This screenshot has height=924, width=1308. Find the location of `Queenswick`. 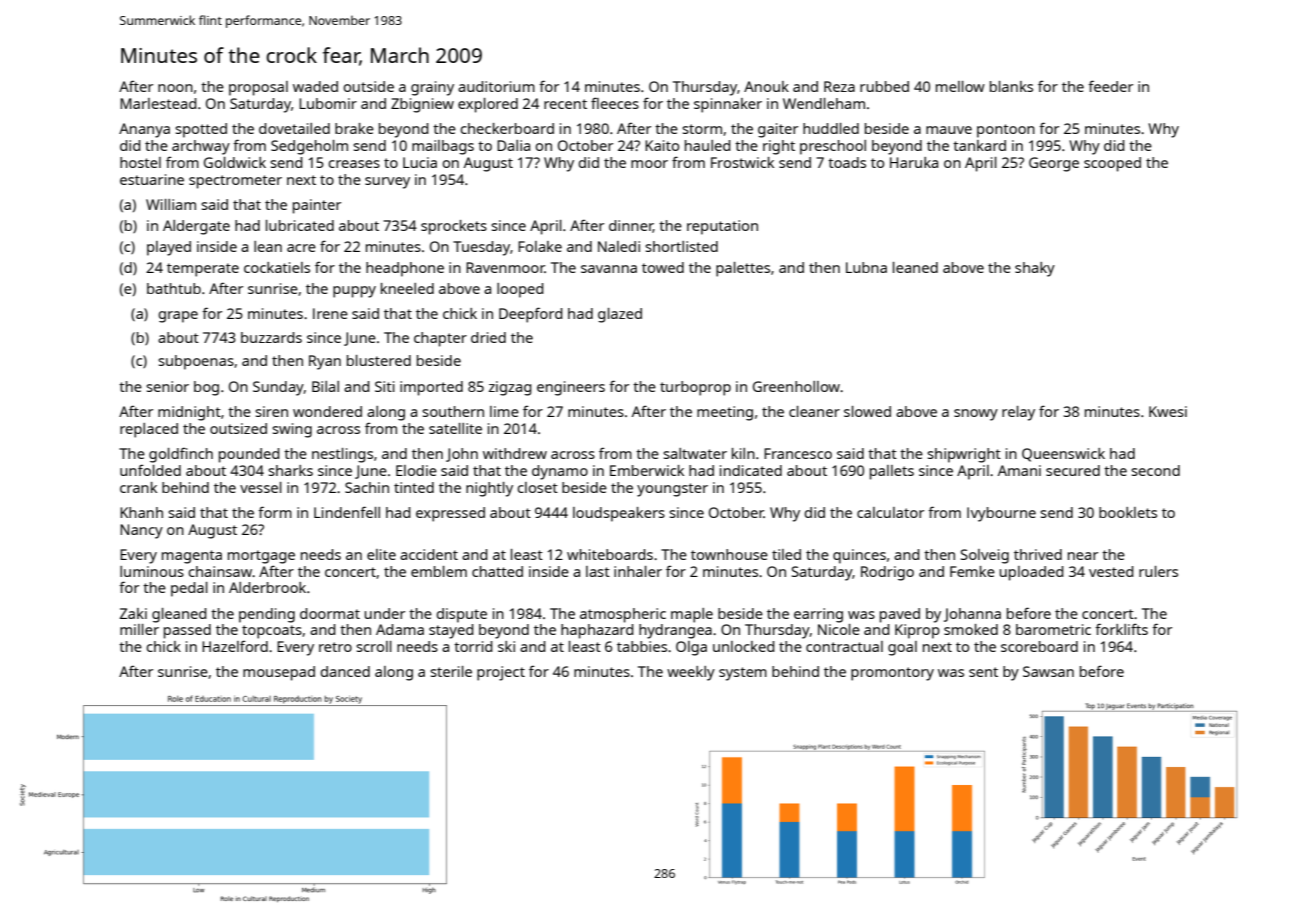

Queenswick is located at coordinates (1063, 455).
